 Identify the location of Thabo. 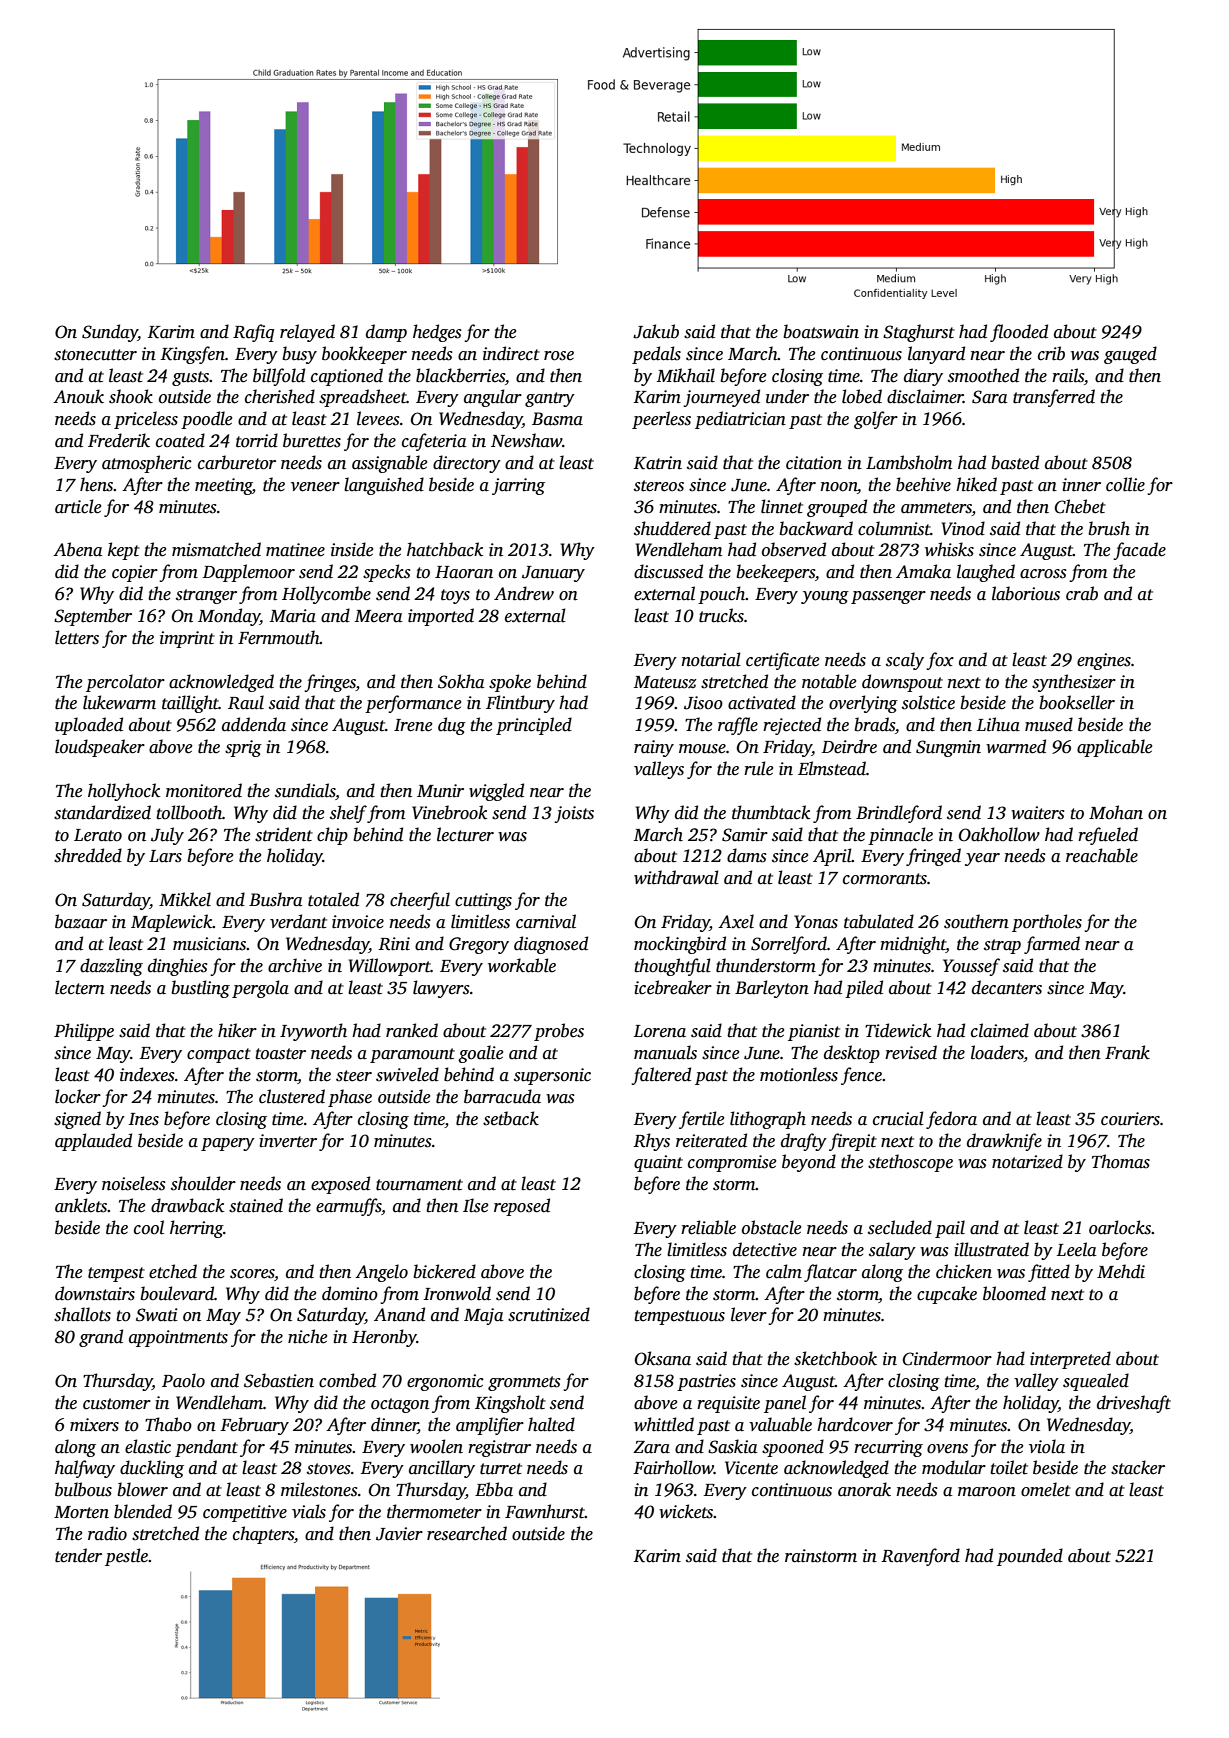
(168, 1424).
